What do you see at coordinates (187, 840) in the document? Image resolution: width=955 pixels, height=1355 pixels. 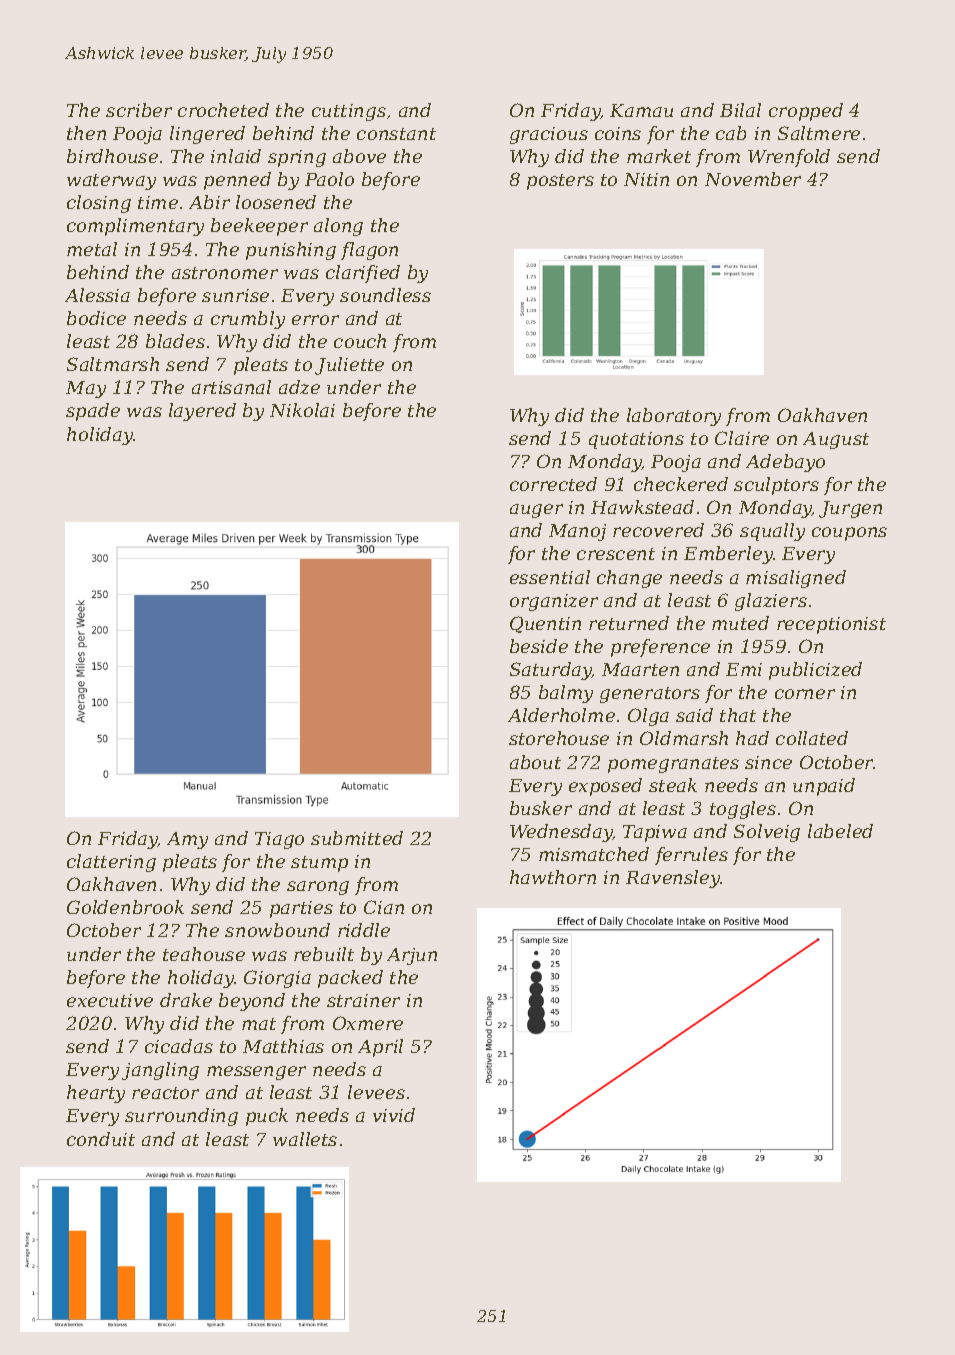 I see `Amy` at bounding box center [187, 840].
